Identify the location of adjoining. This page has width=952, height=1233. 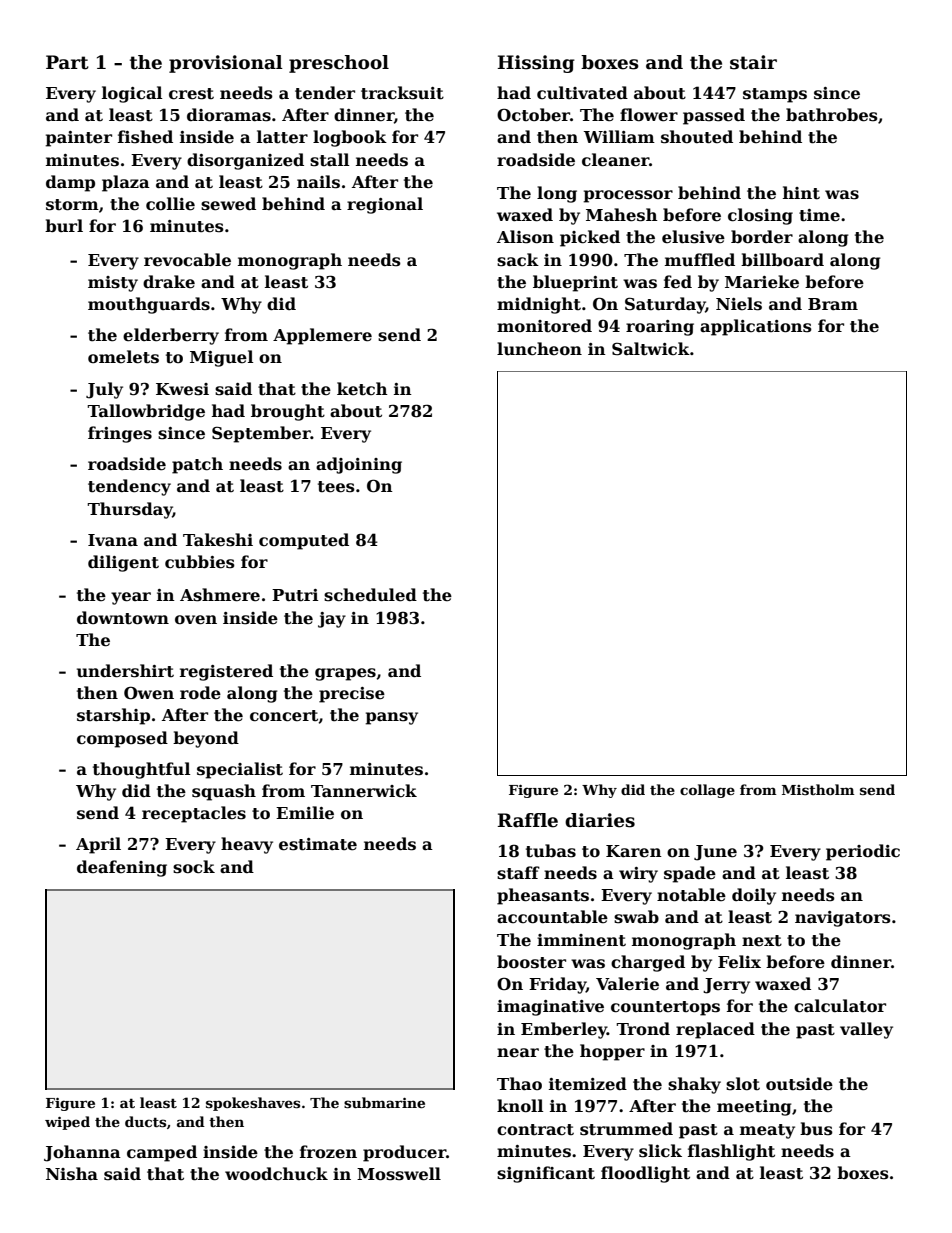
(359, 465).
